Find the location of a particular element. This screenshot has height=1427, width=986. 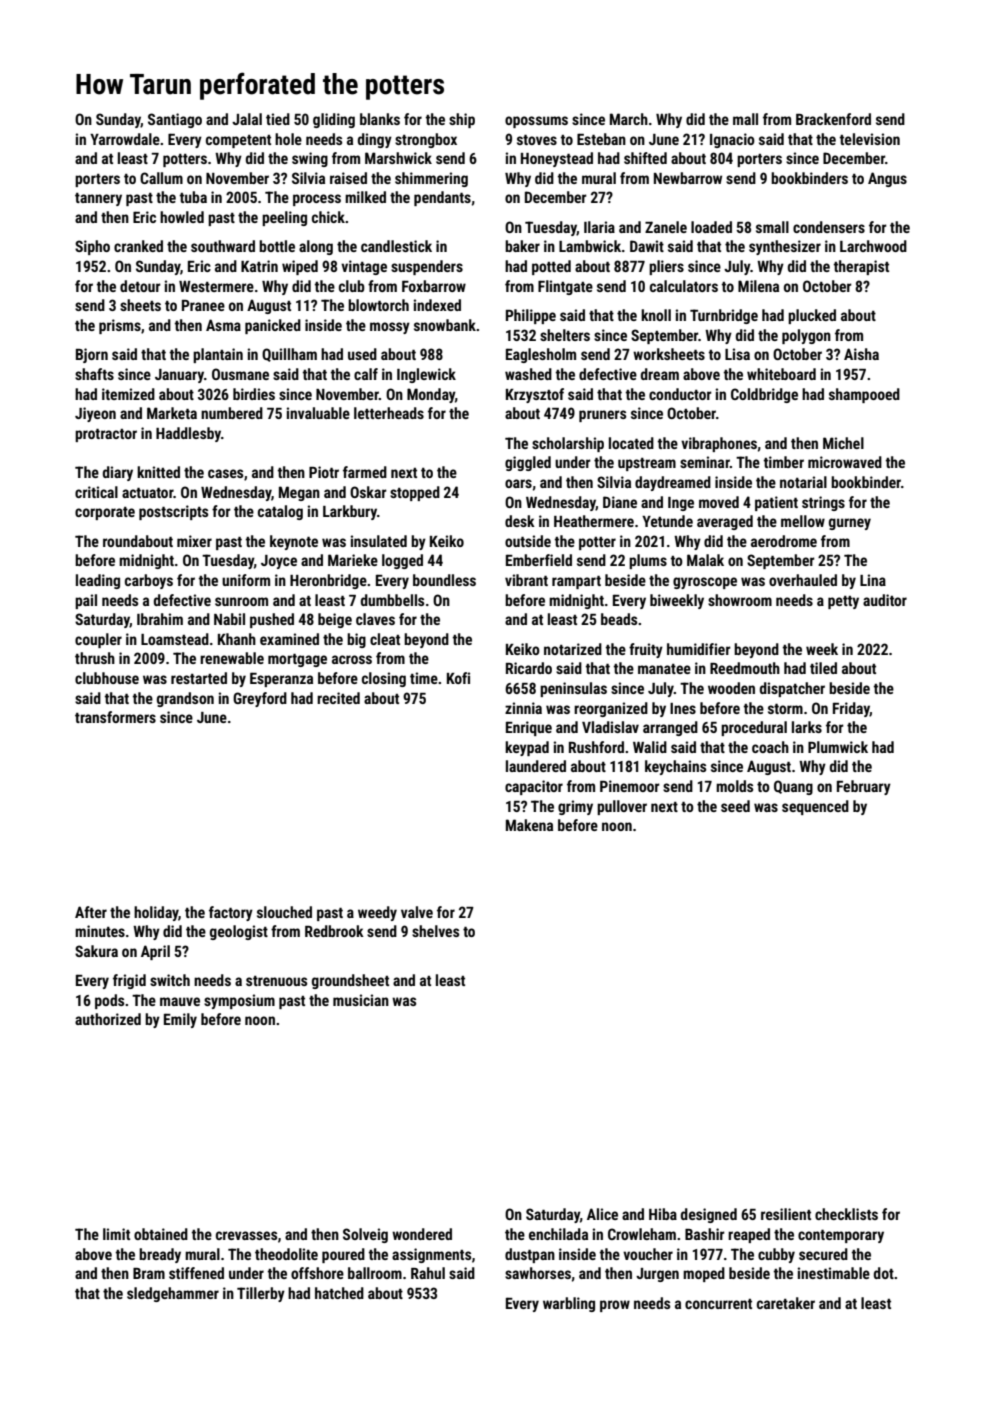

closing is located at coordinates (384, 679).
